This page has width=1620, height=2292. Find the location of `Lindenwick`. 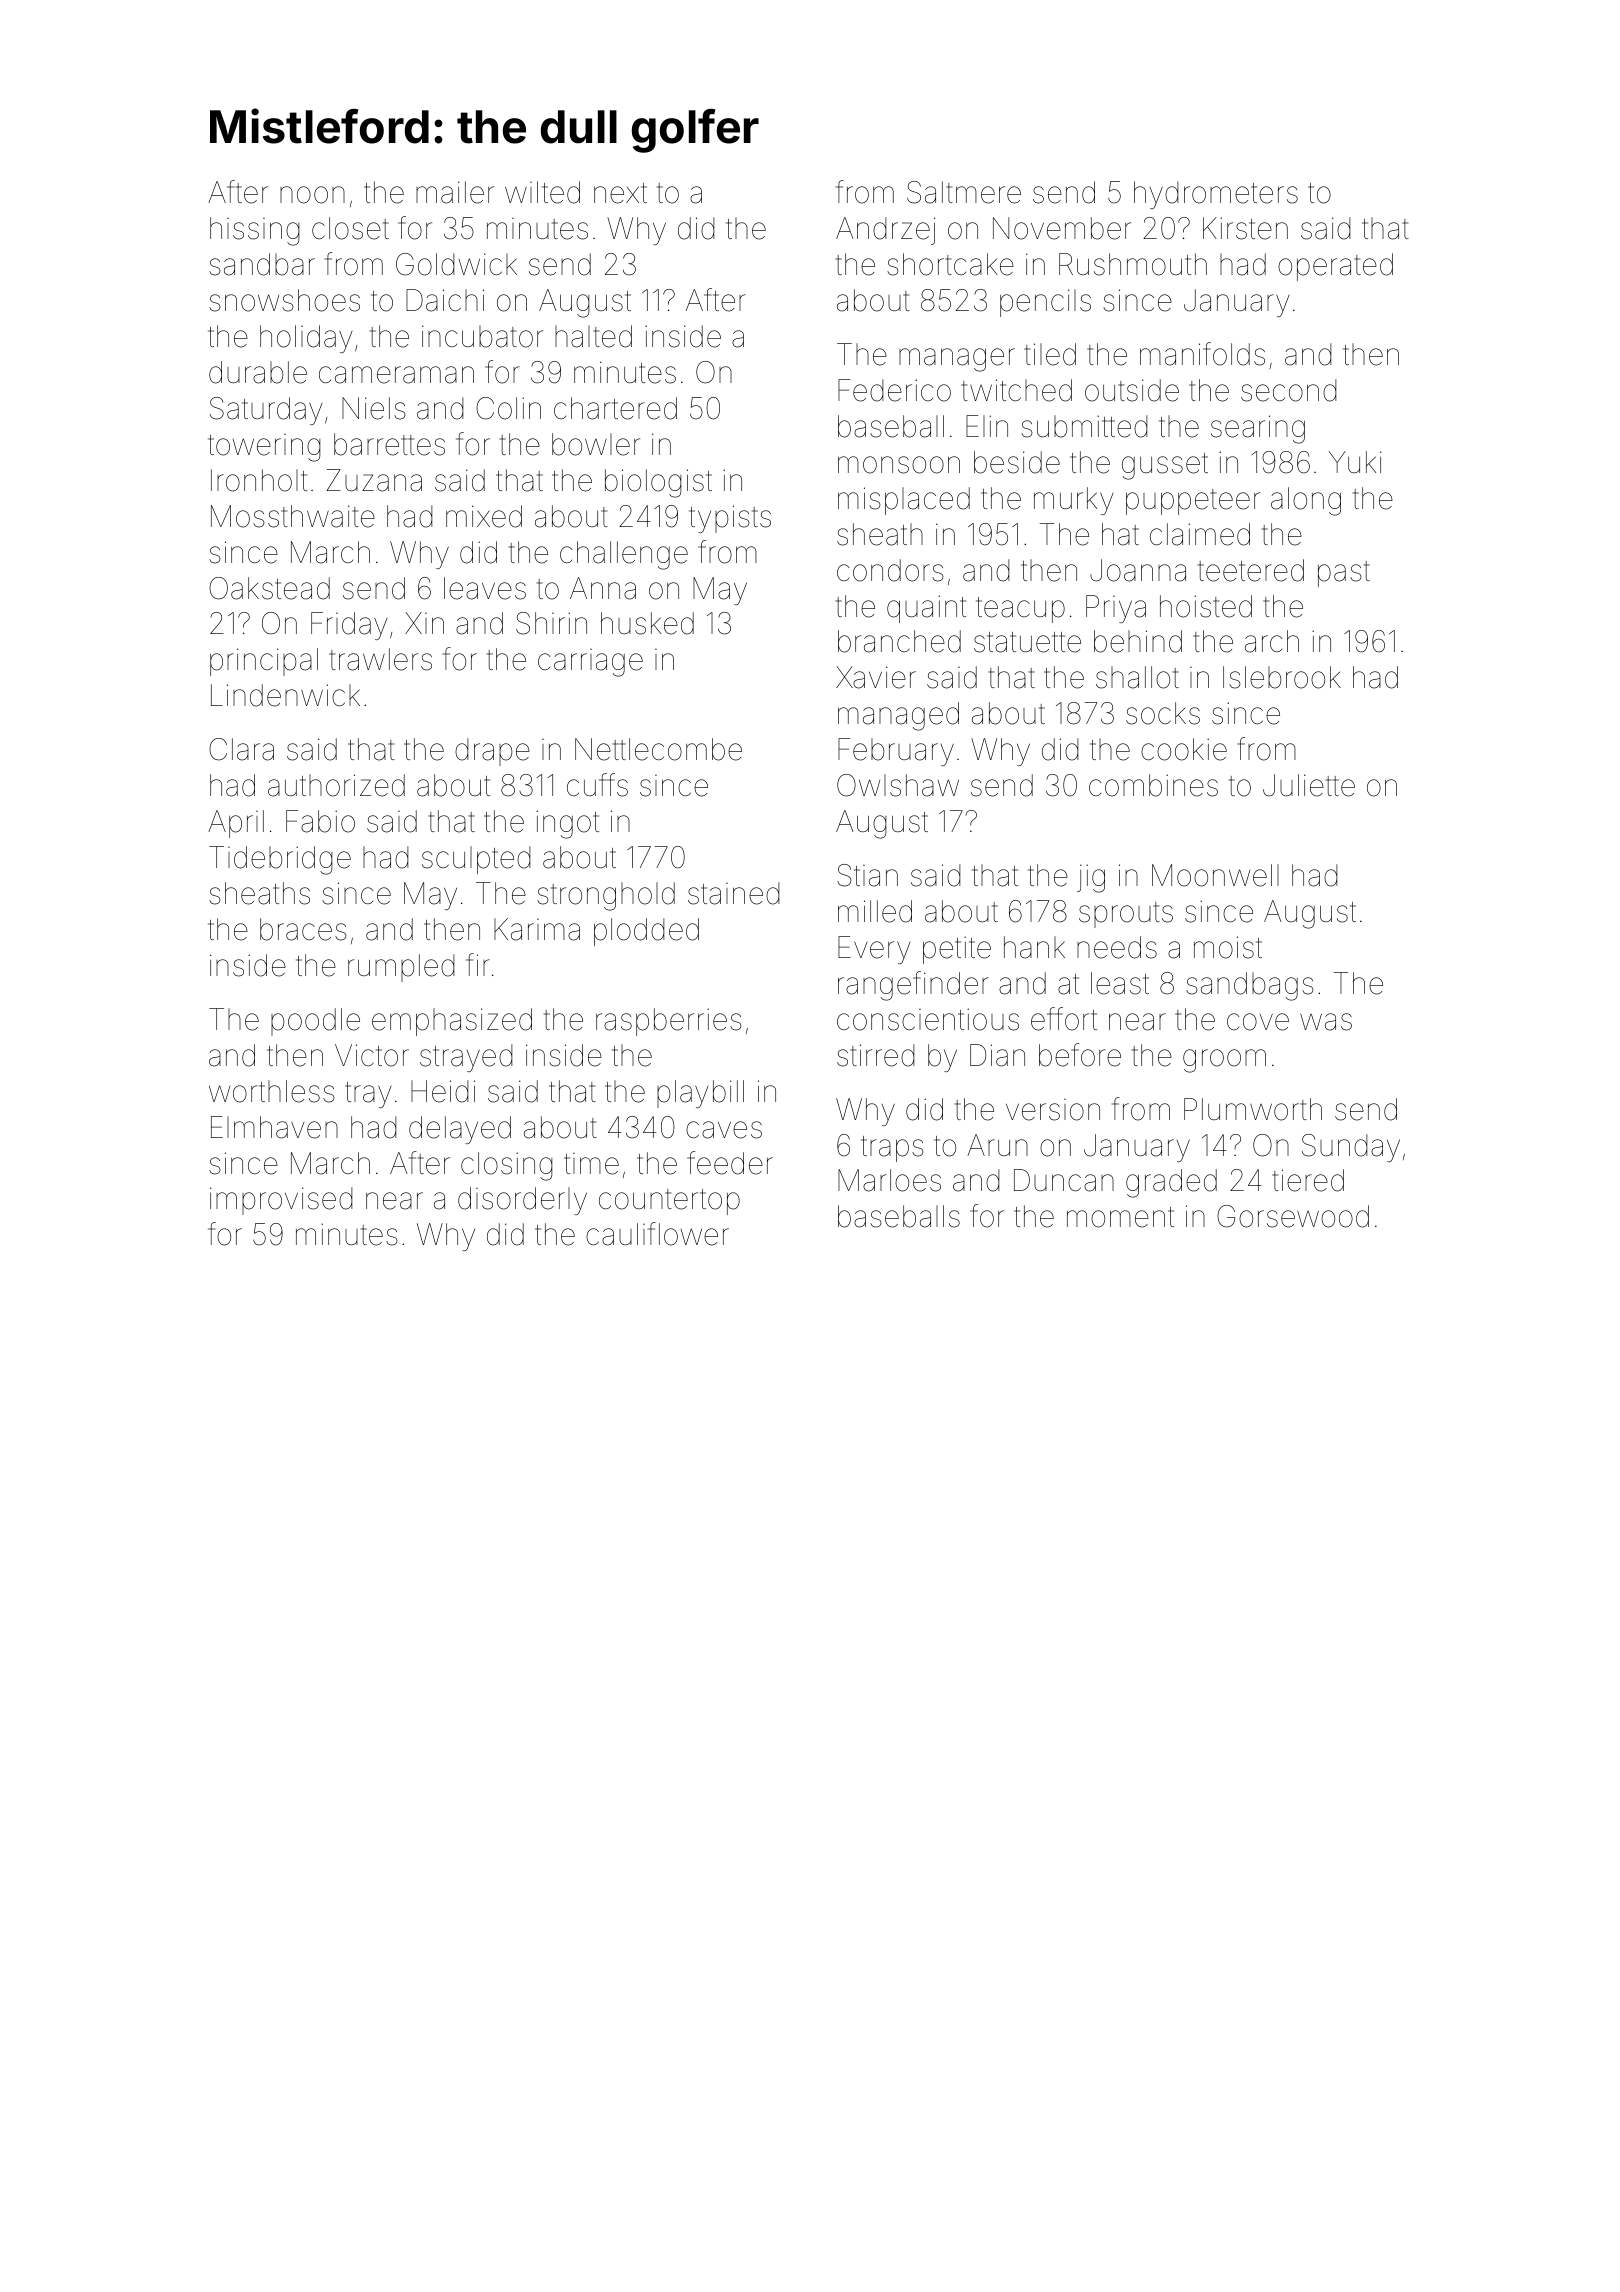

Lindenwick is located at coordinates (285, 695).
